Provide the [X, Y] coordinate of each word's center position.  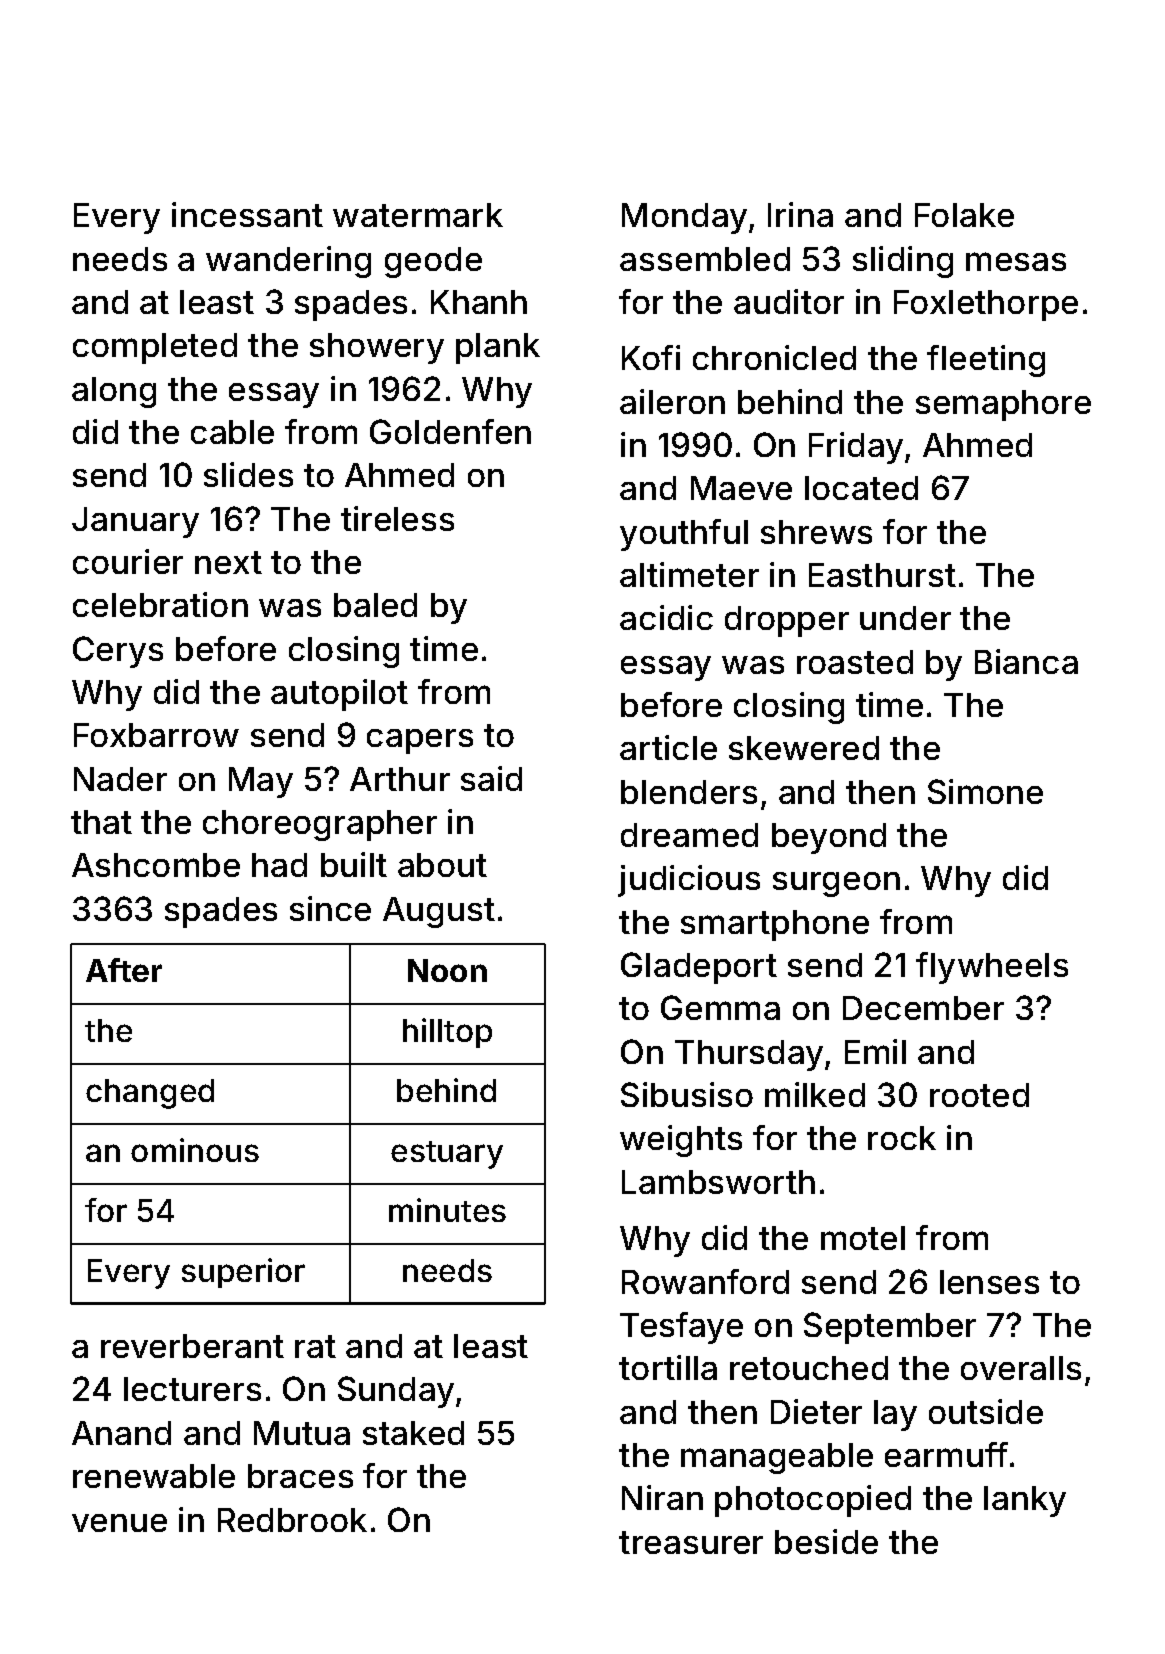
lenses [989, 1282]
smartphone [775, 925]
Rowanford [705, 1281]
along [114, 392]
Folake [964, 215]
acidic [666, 617]
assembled [705, 259]
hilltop [447, 1033]
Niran [662, 1497]
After [124, 970]
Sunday [396, 1392]
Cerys [118, 652]
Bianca [1026, 661]
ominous [195, 1150]
